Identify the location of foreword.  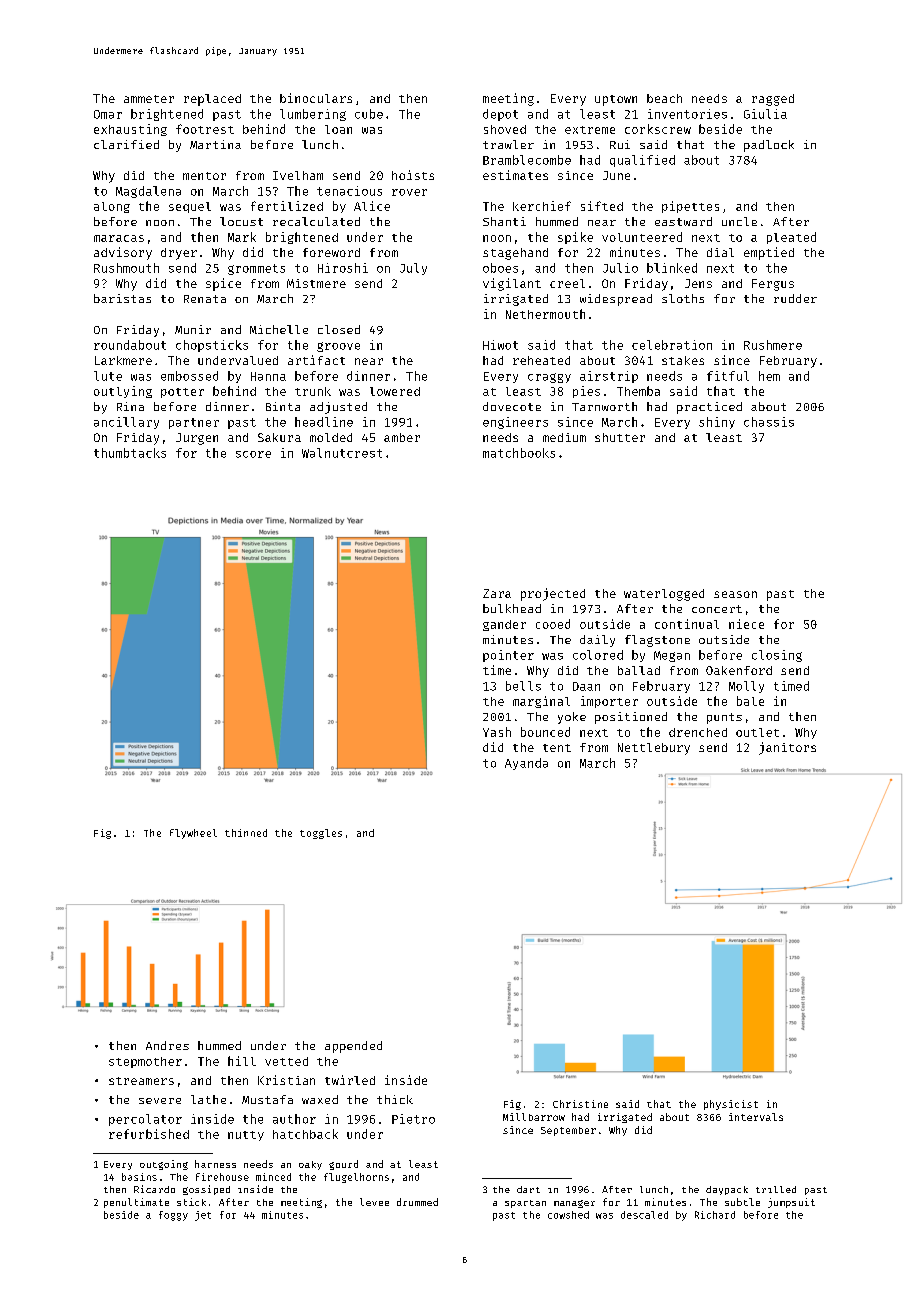
(331, 252).
